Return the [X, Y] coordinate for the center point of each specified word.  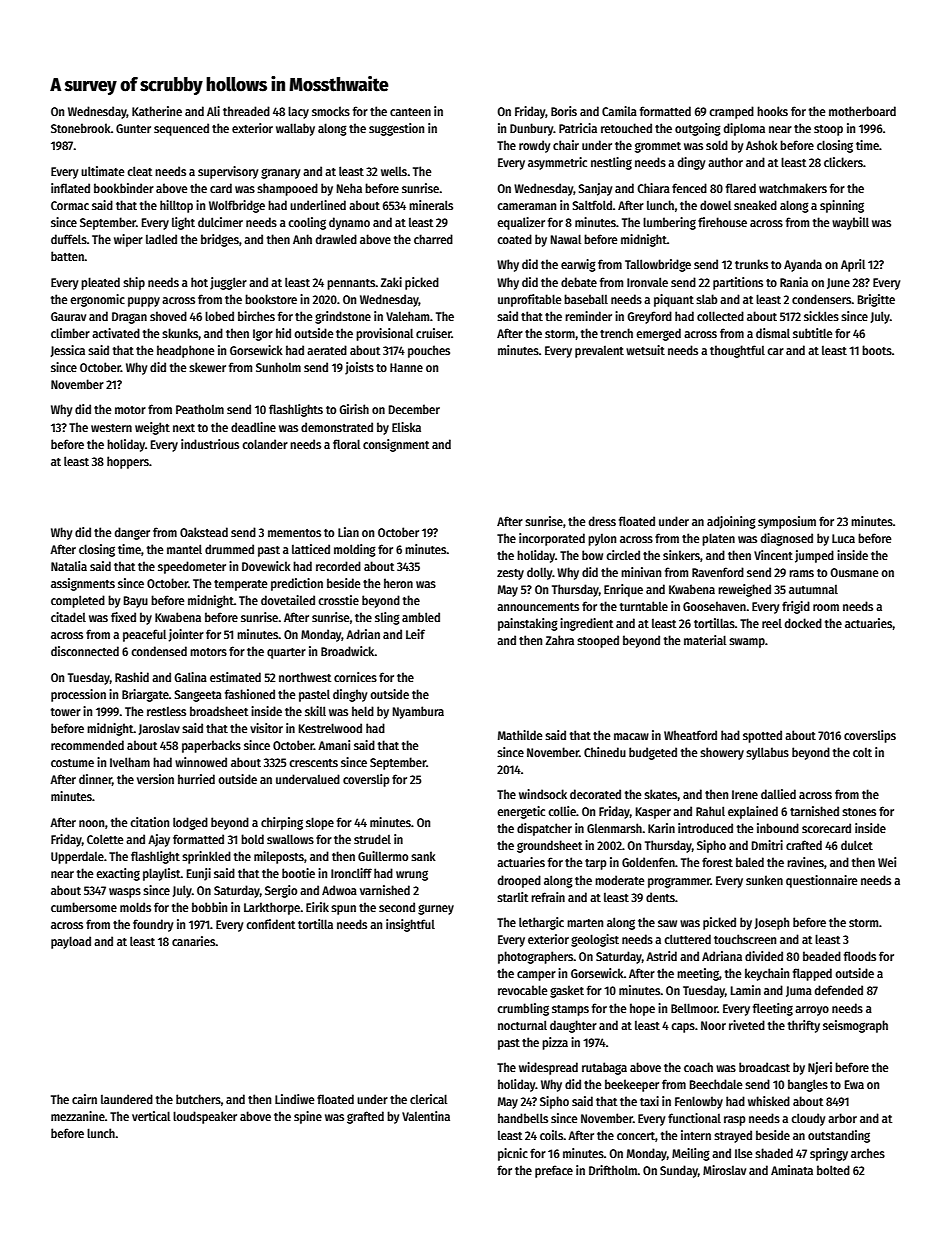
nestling [611, 163]
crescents [313, 763]
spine [308, 1117]
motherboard [862, 111]
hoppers [128, 462]
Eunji [199, 874]
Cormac [70, 205]
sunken [764, 880]
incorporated [552, 539]
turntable [644, 606]
